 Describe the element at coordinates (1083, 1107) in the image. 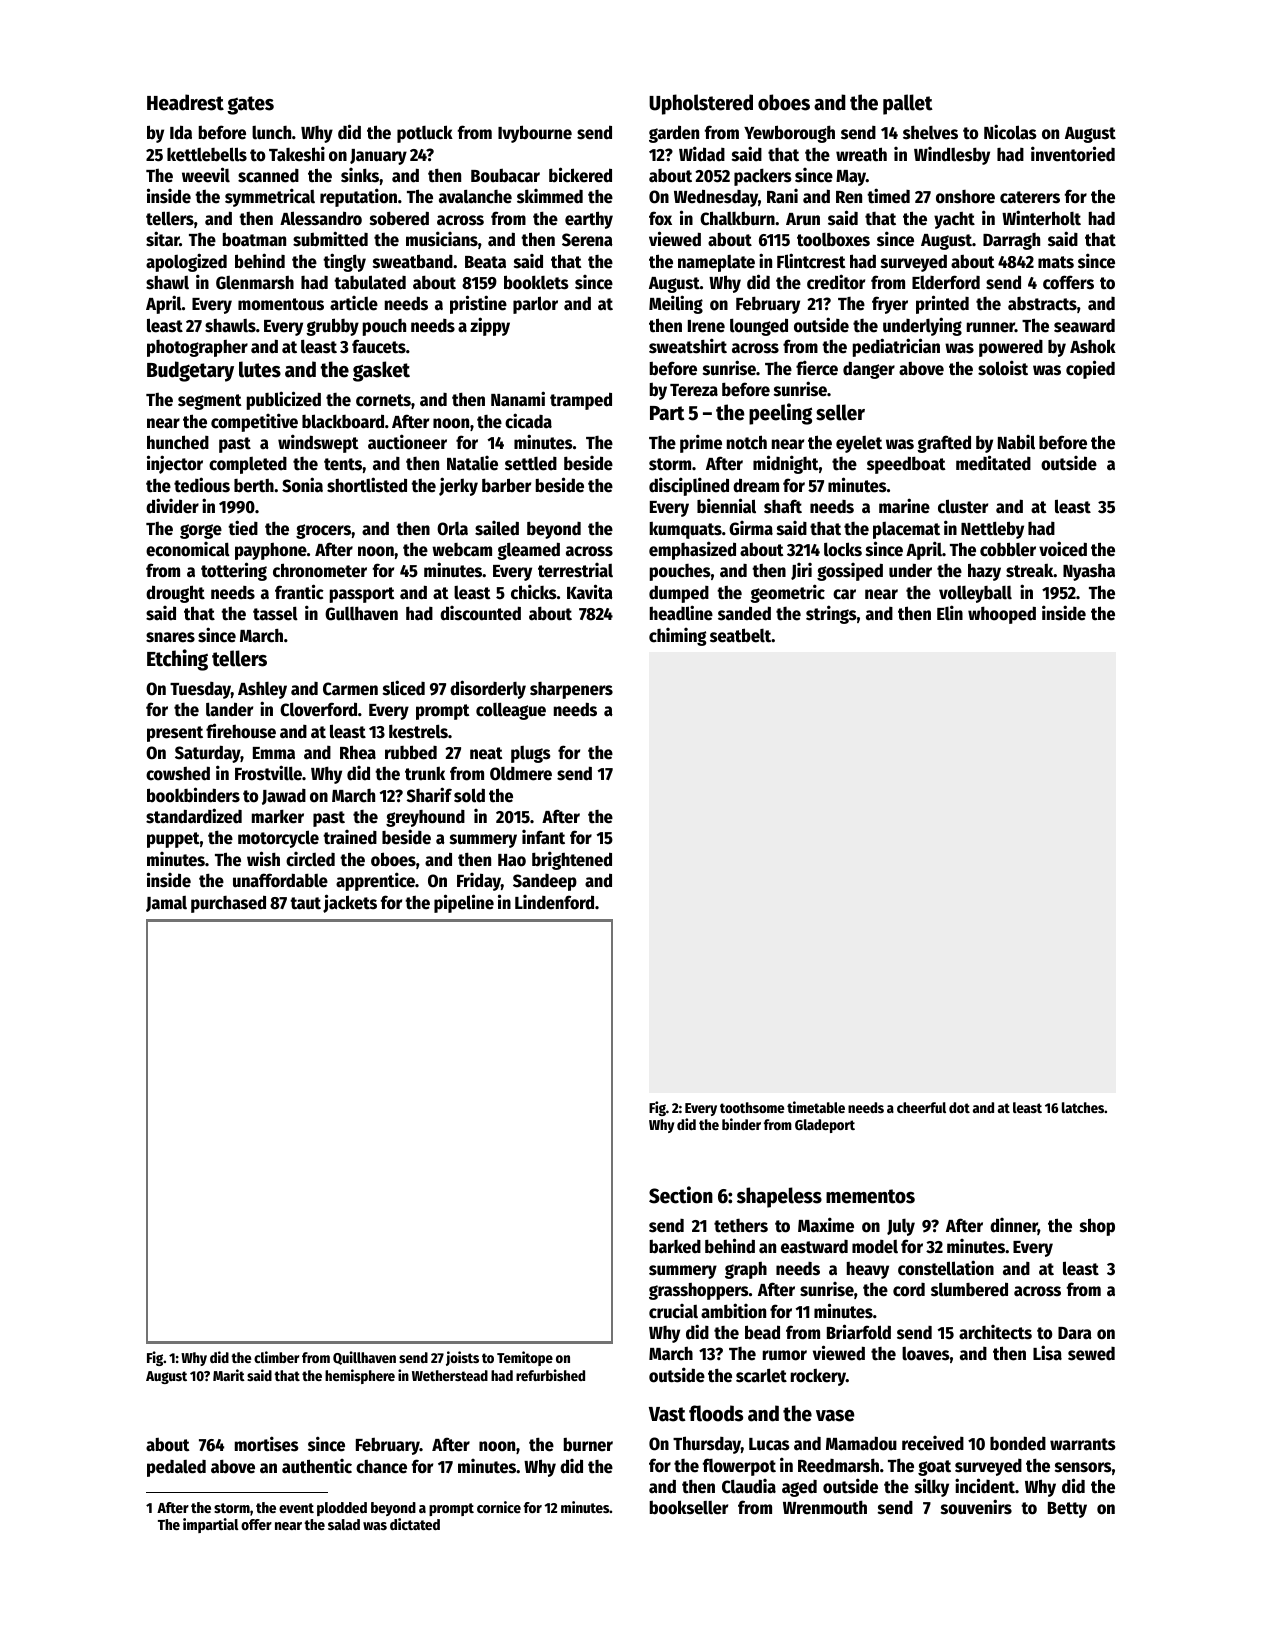

I see `latches` at that location.
